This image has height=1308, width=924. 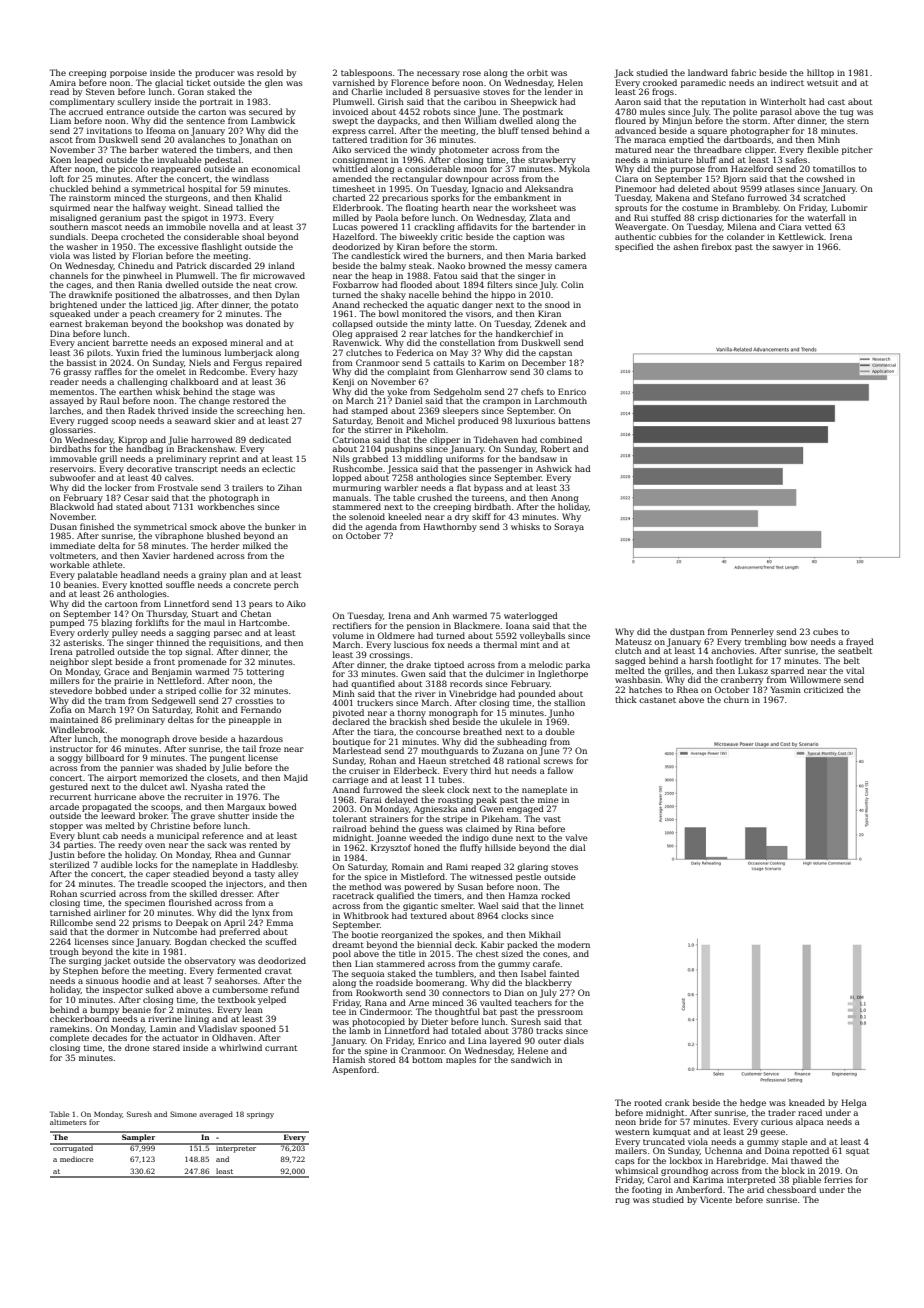 What do you see at coordinates (63, 83) in the image?
I see `Amira` at bounding box center [63, 83].
